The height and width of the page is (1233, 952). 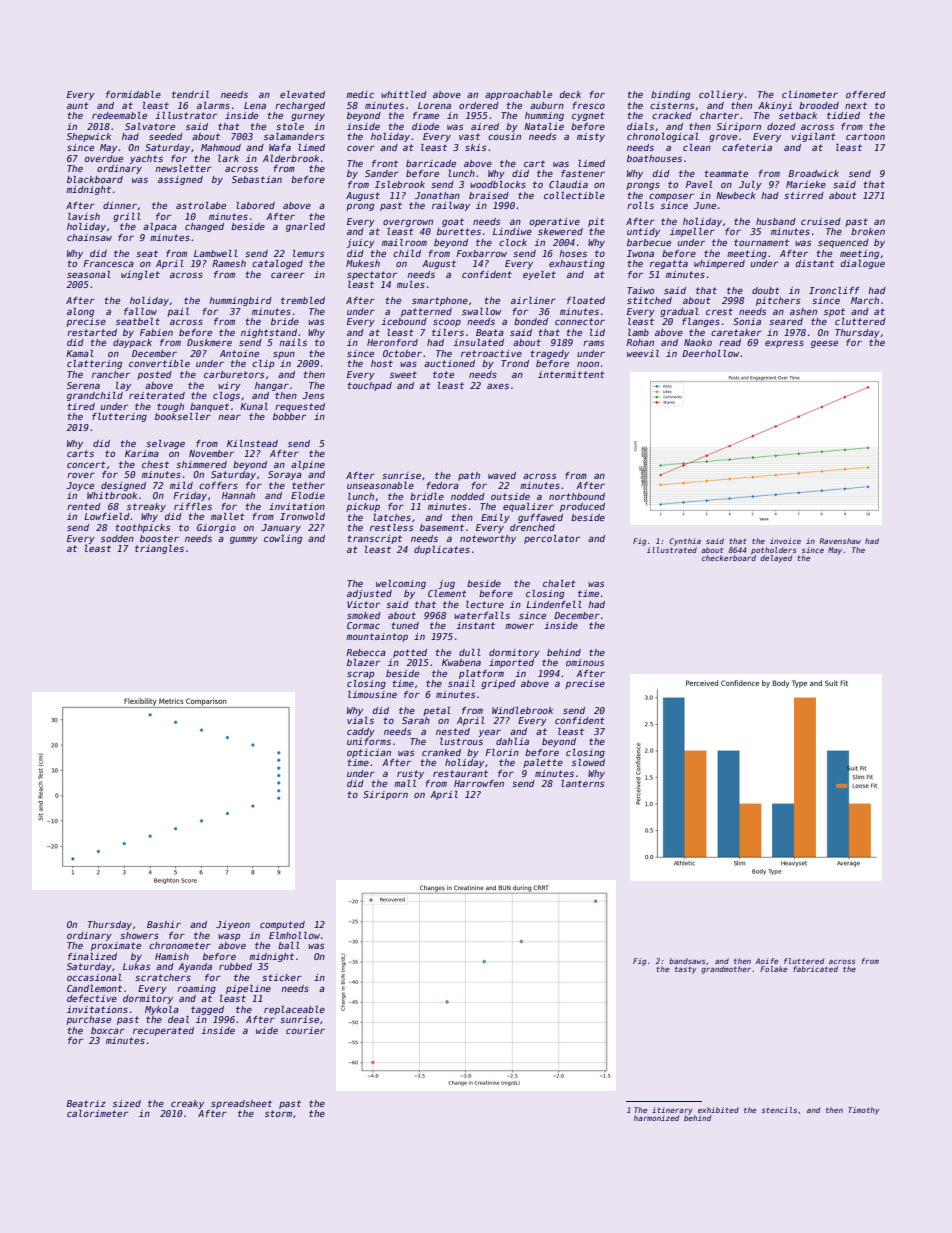 I want to click on northbound, so click(x=577, y=496).
